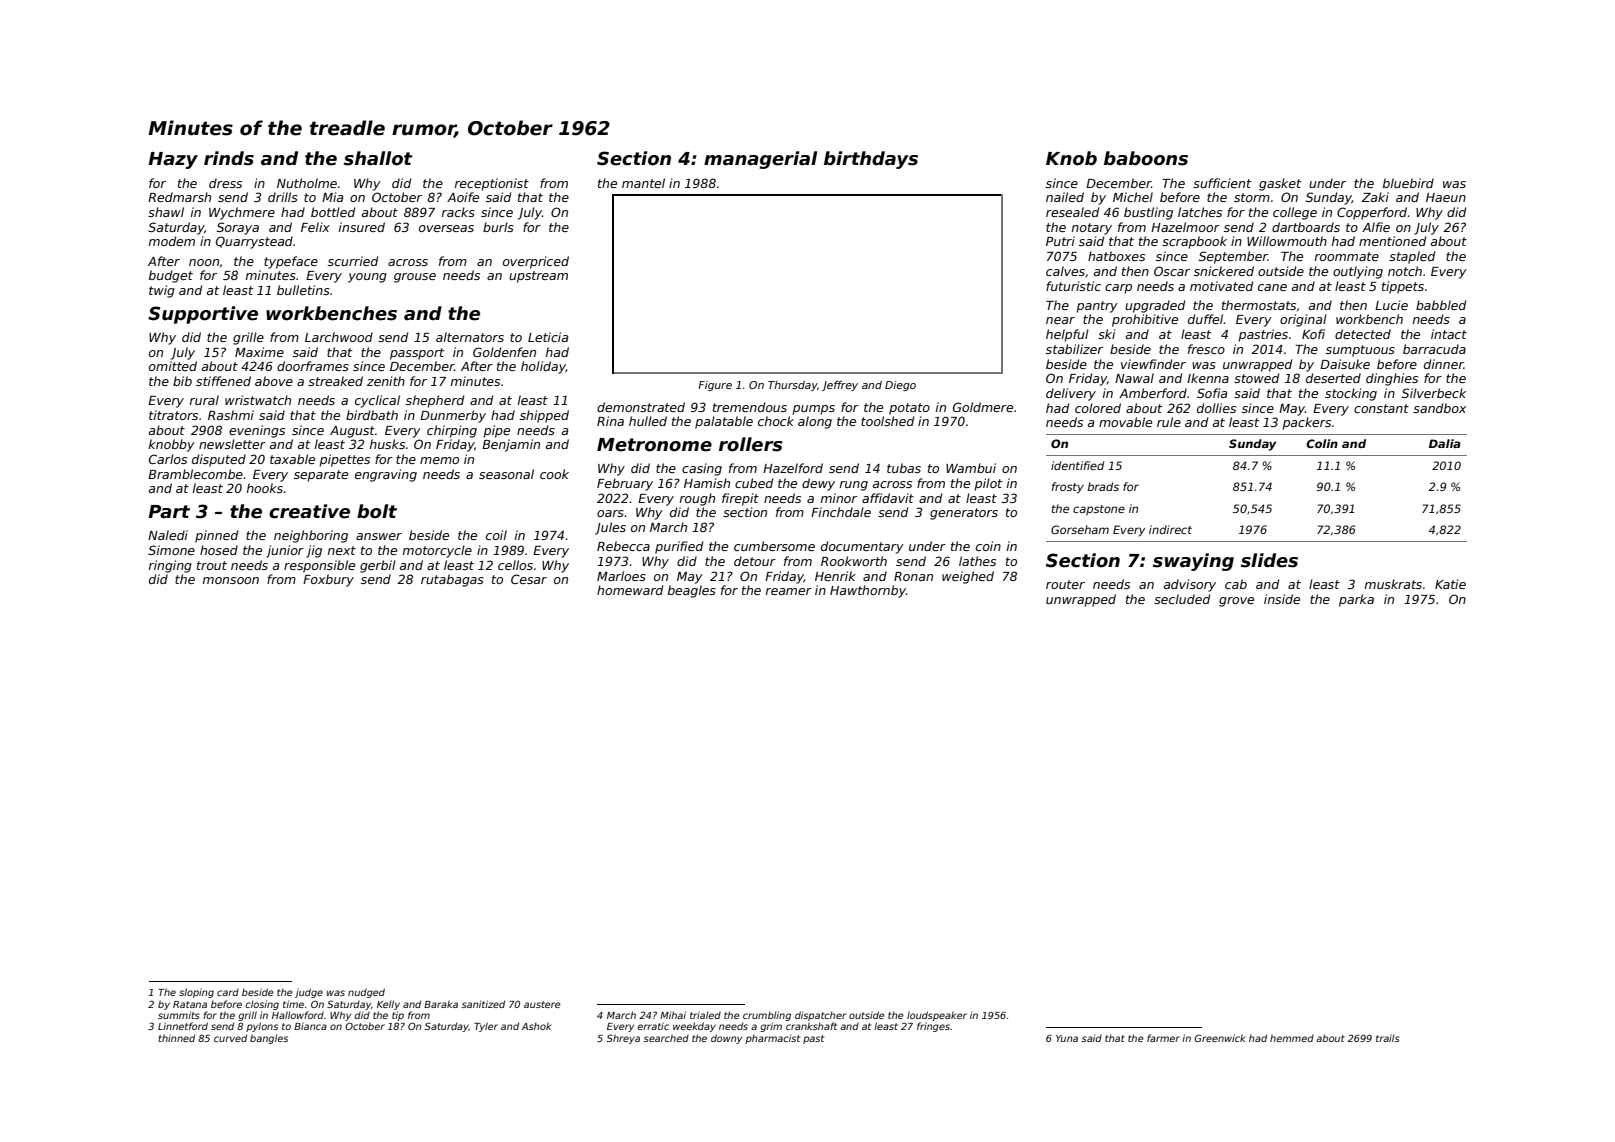  Describe the element at coordinates (542, 1004) in the page. I see `austere` at that location.
